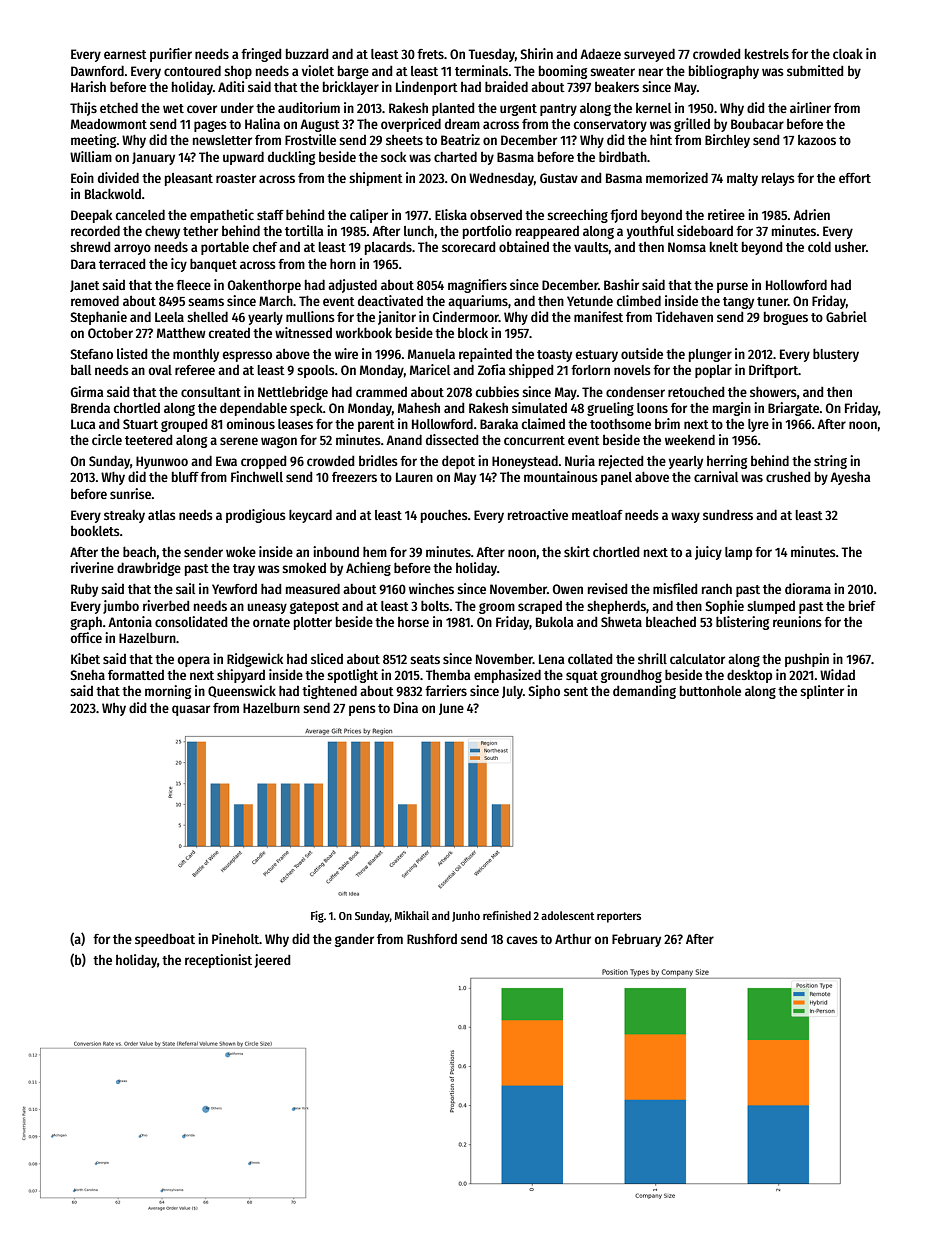  I want to click on Dawnford, so click(97, 70).
